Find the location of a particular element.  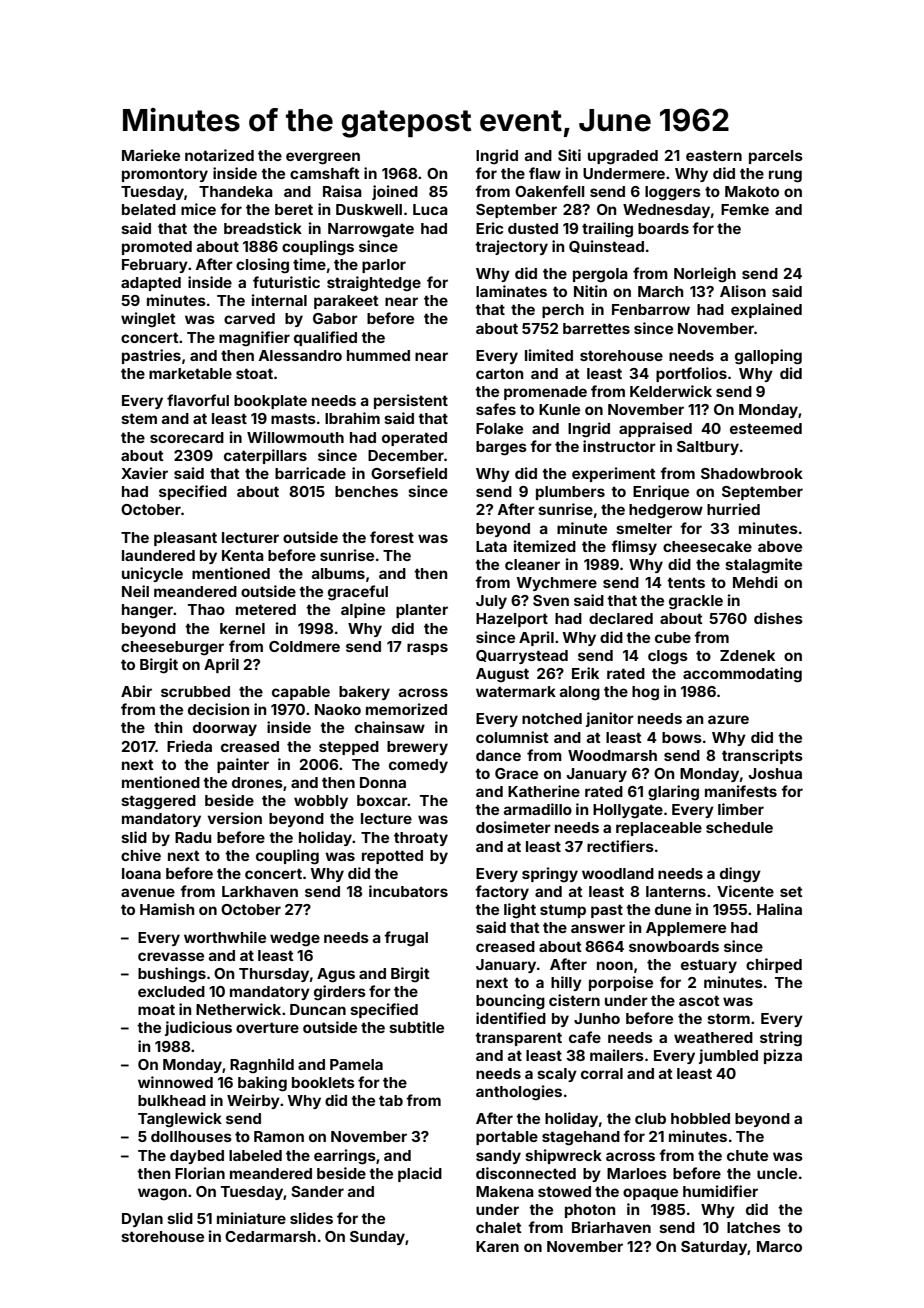

Xavier is located at coordinates (144, 473).
